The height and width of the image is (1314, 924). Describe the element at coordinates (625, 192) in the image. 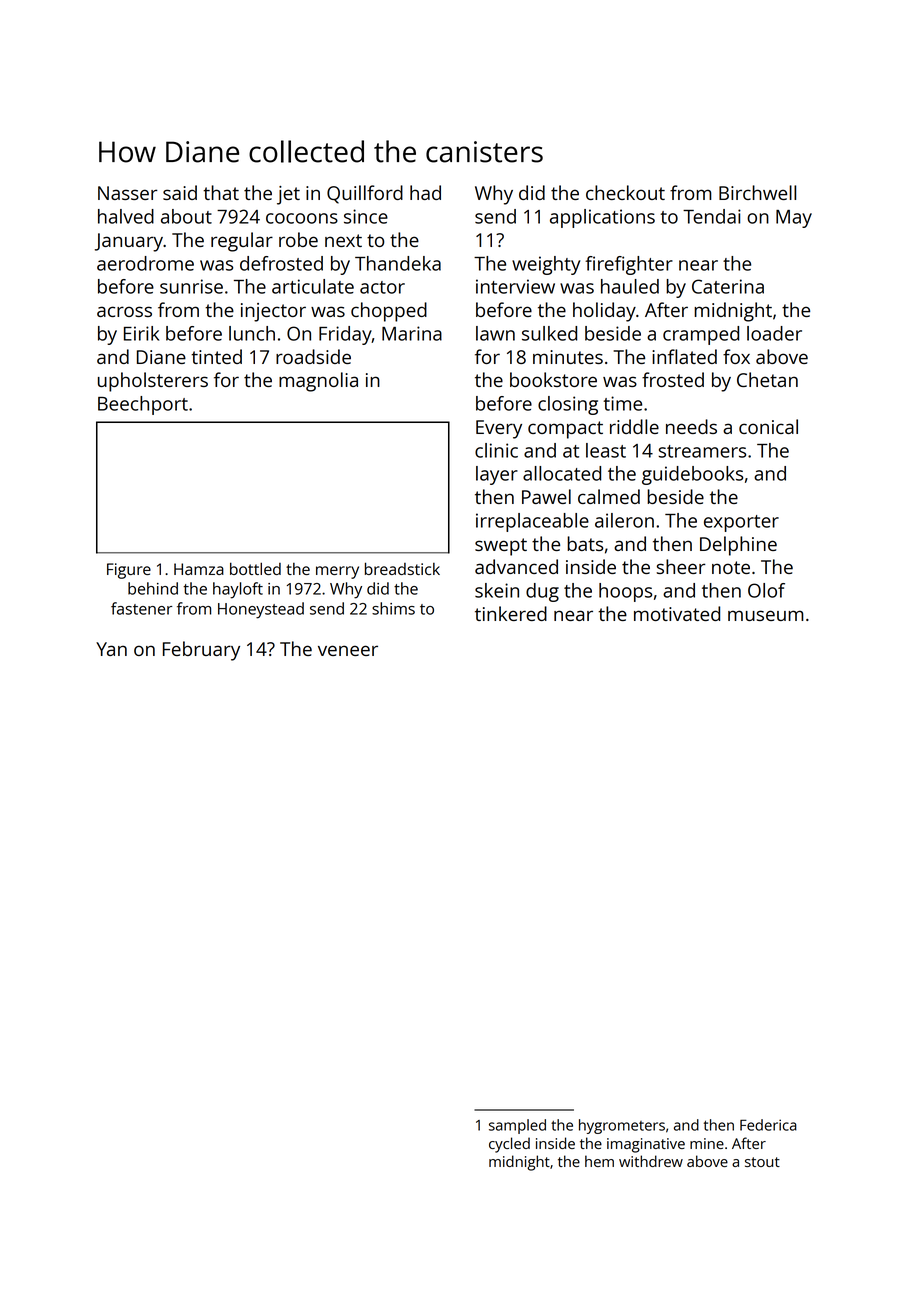

I see `checkout` at that location.
